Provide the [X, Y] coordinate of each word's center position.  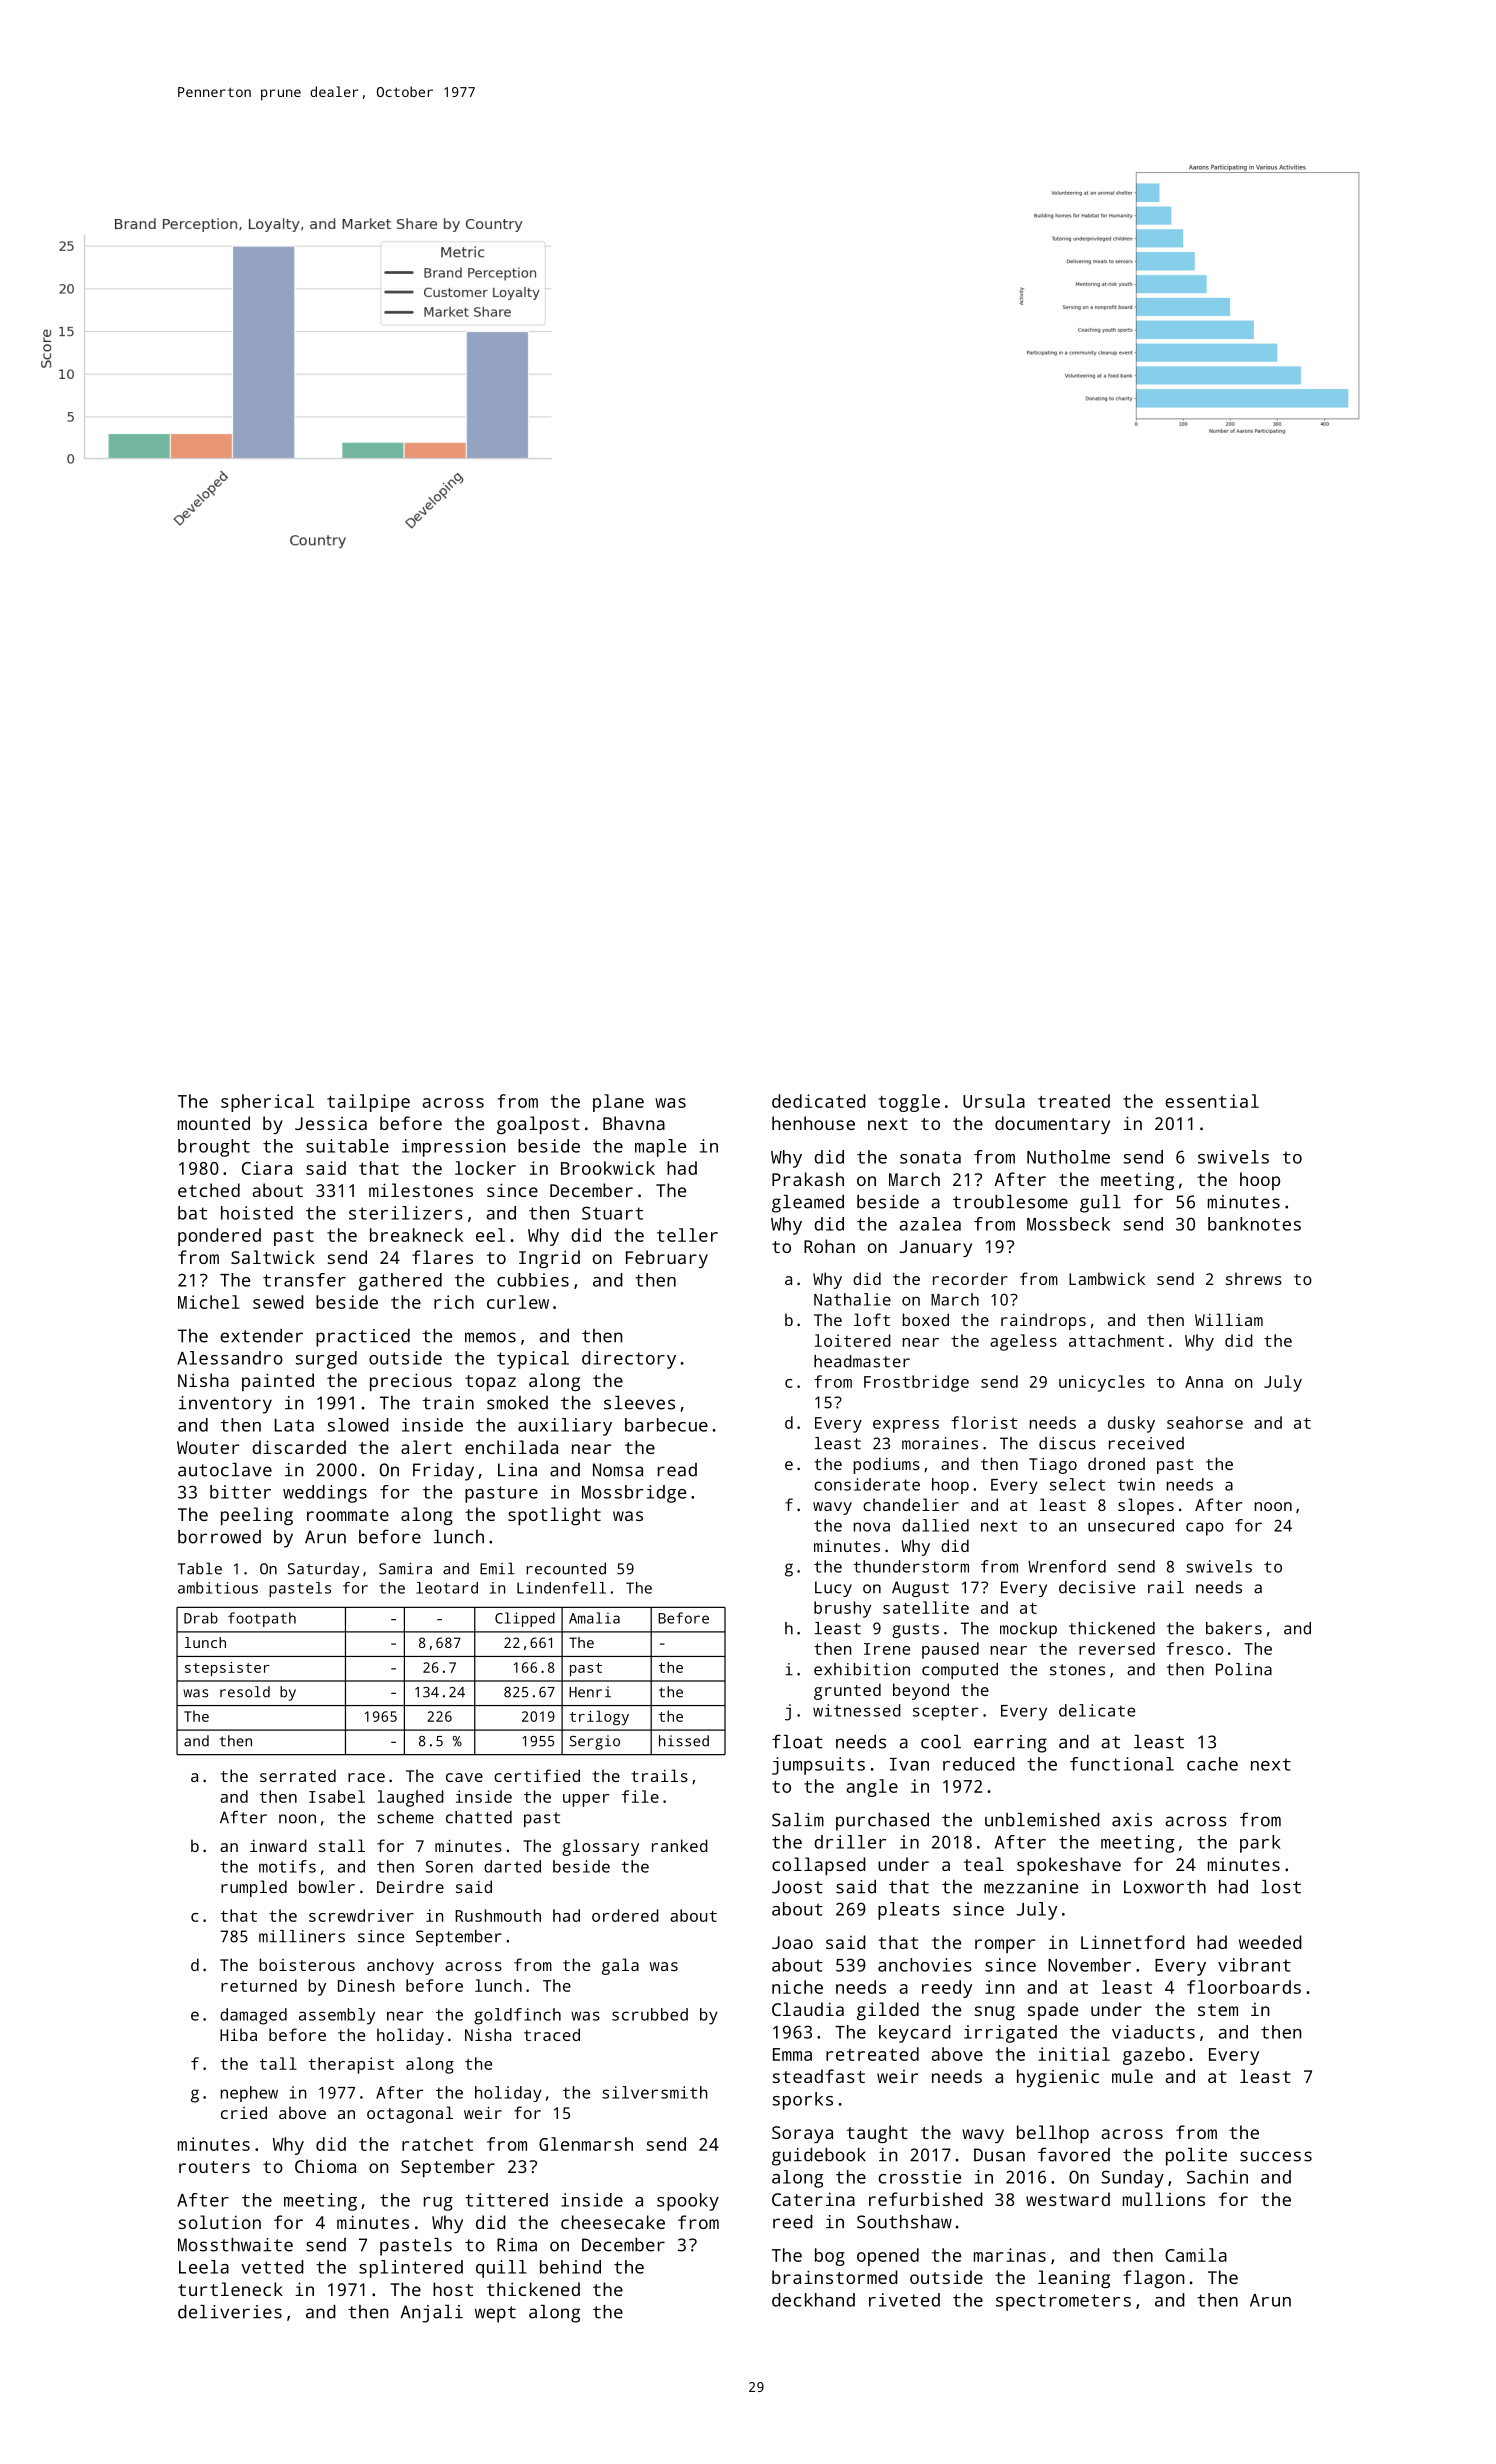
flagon [1154, 2279]
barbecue [666, 1425]
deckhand [813, 2300]
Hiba [238, 2034]
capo [1205, 1529]
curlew [518, 1302]
